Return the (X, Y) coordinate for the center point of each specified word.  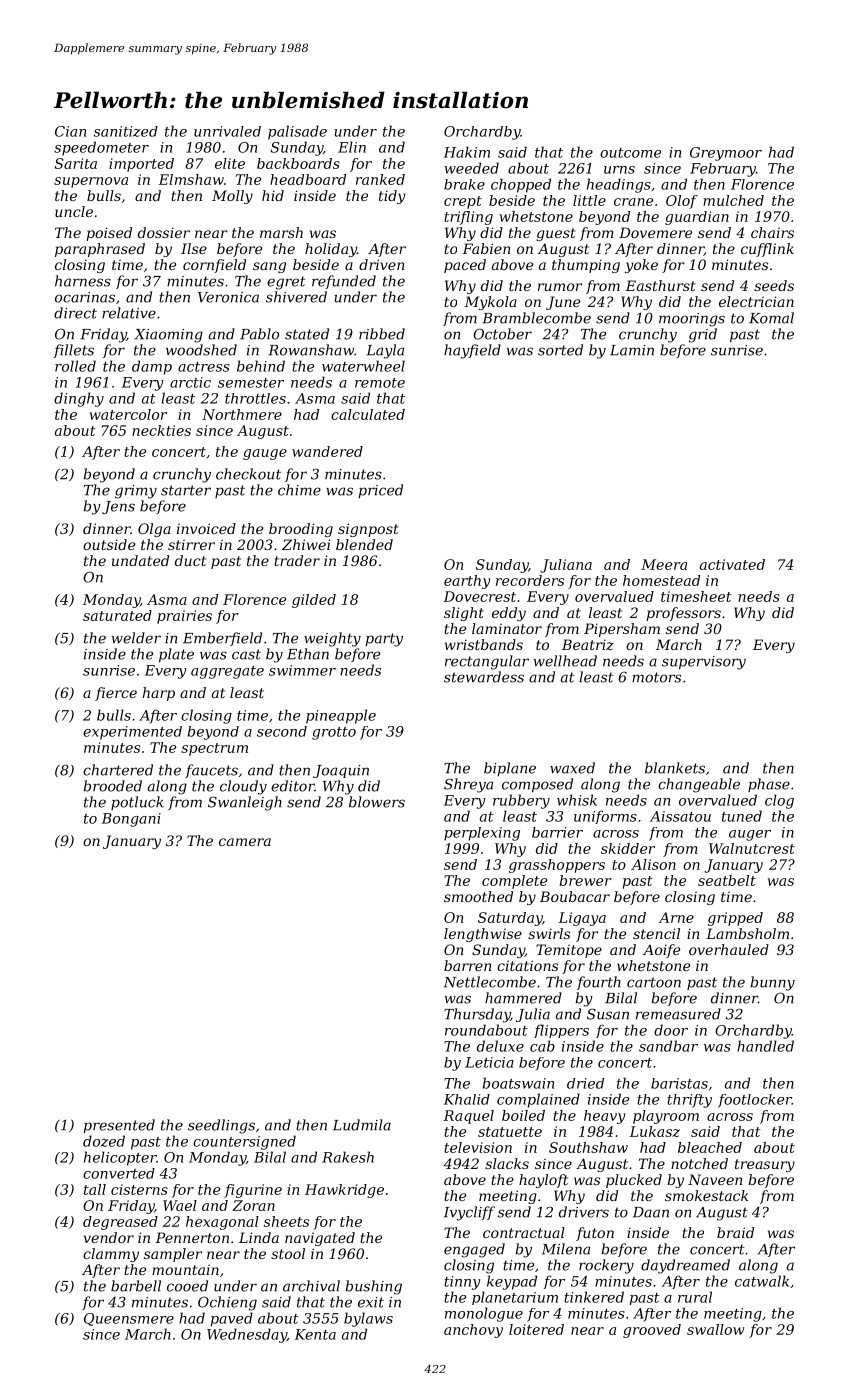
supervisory (704, 663)
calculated (368, 414)
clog (779, 801)
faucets (211, 771)
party (384, 640)
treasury (765, 1165)
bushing (374, 1287)
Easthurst (660, 285)
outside (109, 544)
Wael (180, 1205)
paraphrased (100, 250)
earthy (467, 582)
